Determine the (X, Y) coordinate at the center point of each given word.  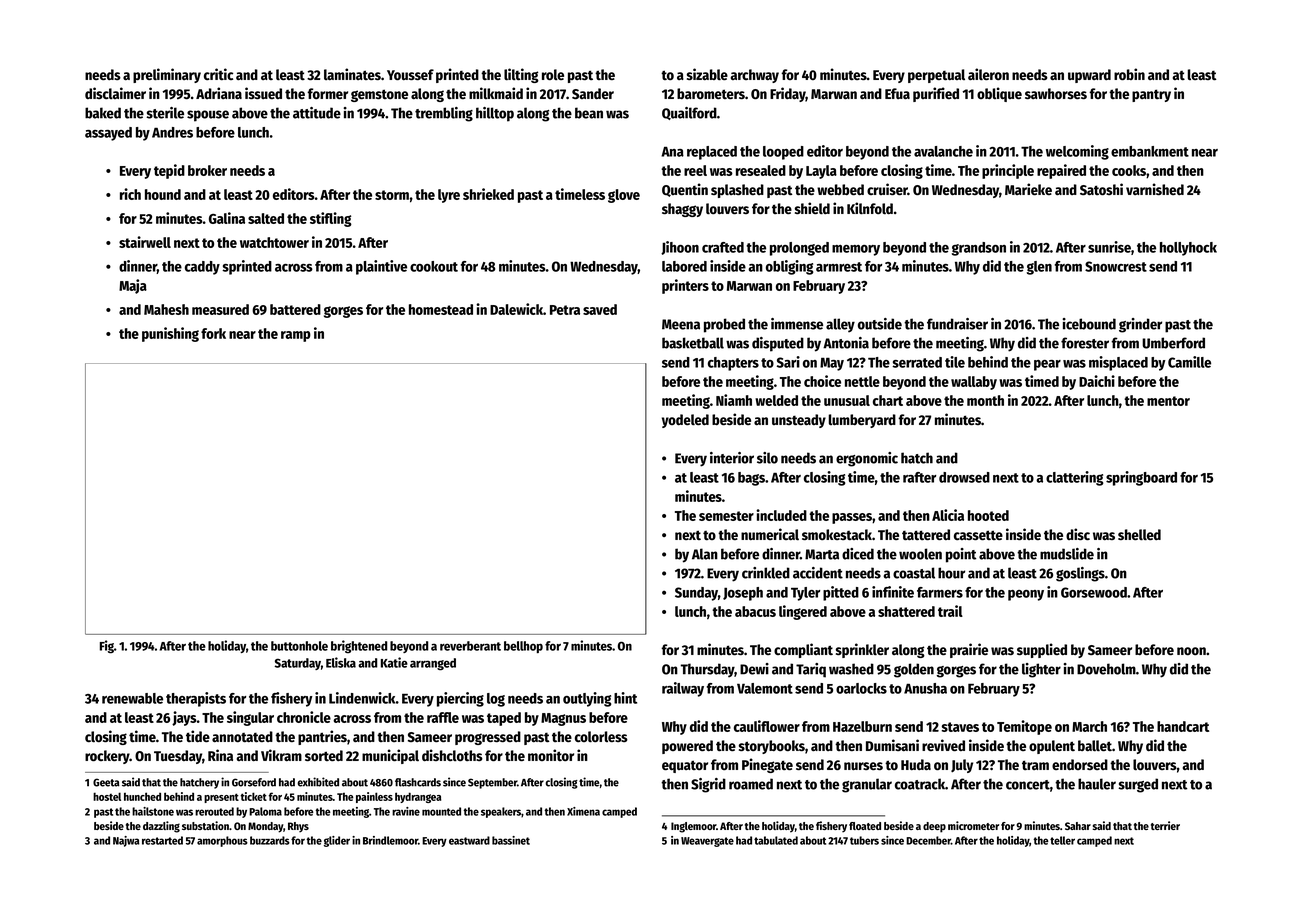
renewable (132, 698)
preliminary (167, 75)
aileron (988, 74)
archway (755, 76)
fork (213, 333)
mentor (1168, 401)
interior (732, 458)
